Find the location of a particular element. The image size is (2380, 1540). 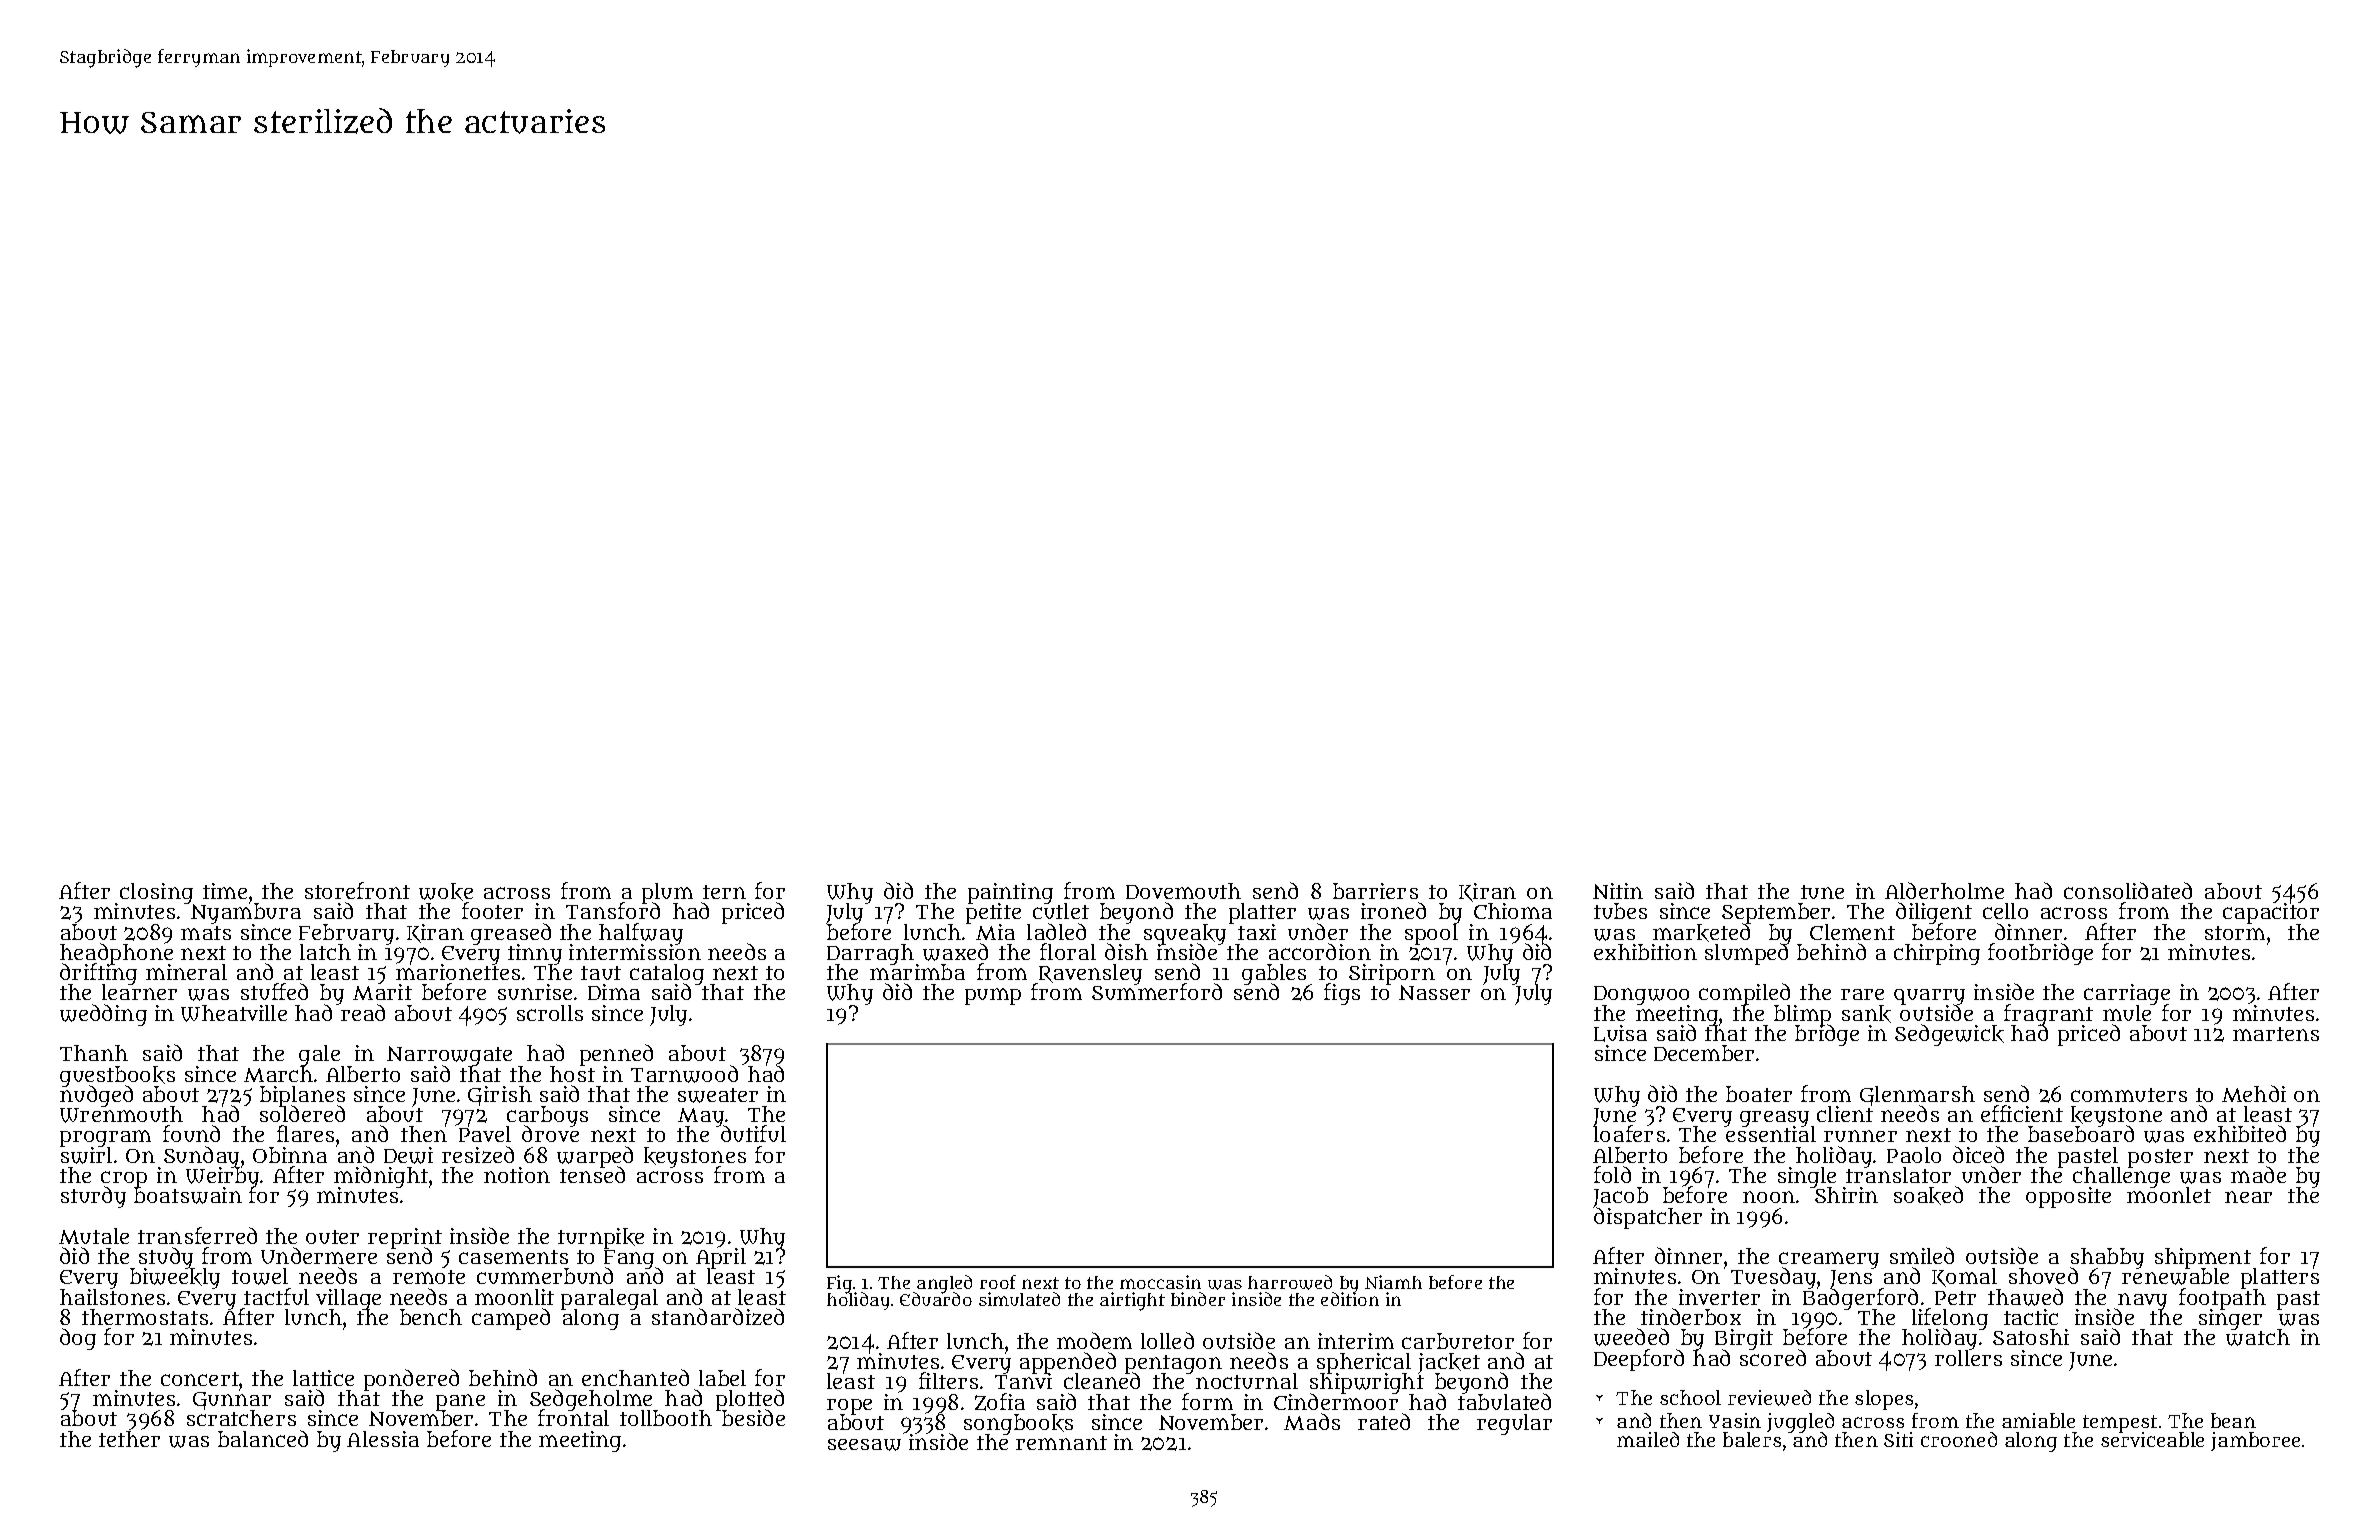

pane is located at coordinates (460, 1403).
